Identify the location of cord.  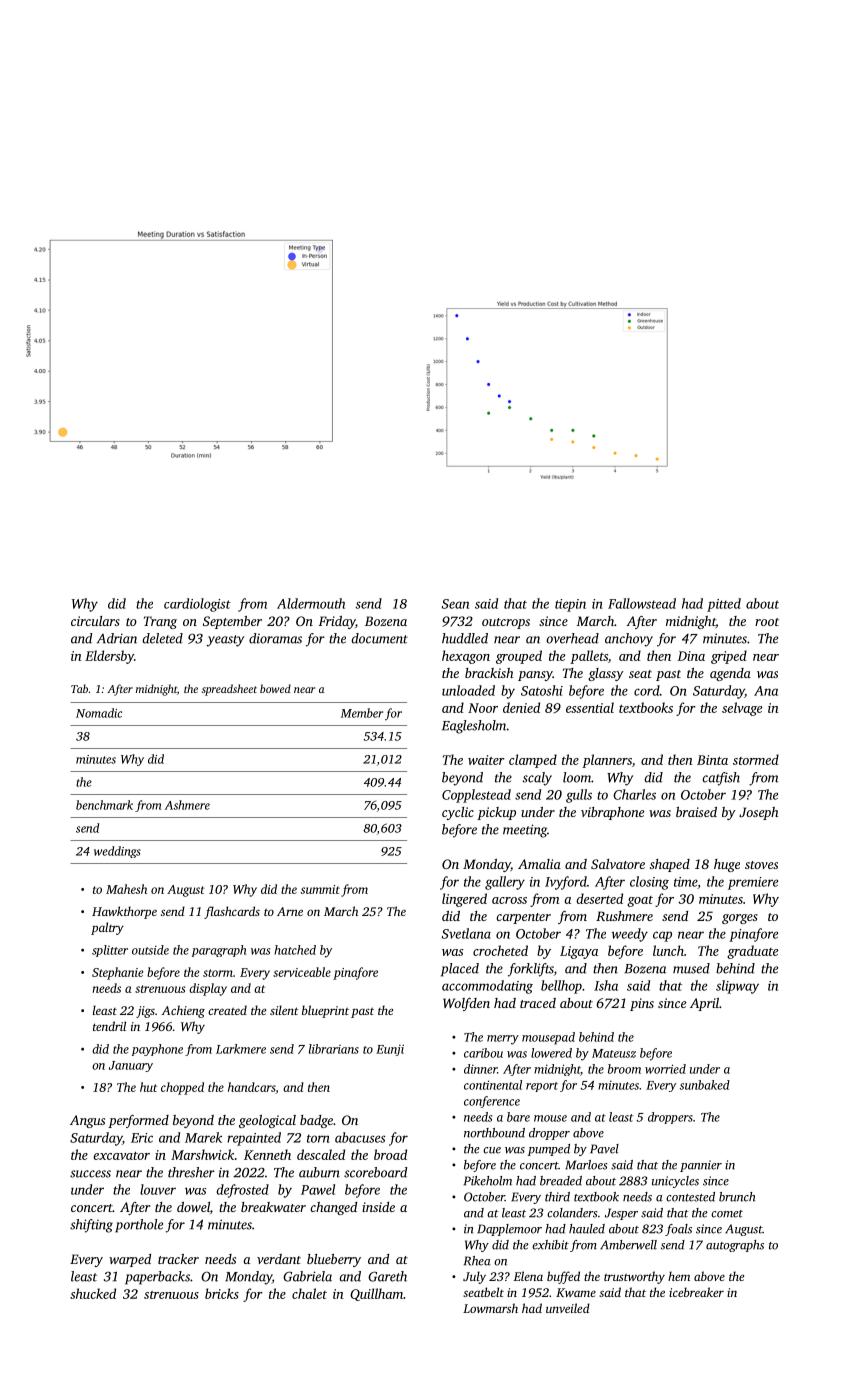
(647, 690).
